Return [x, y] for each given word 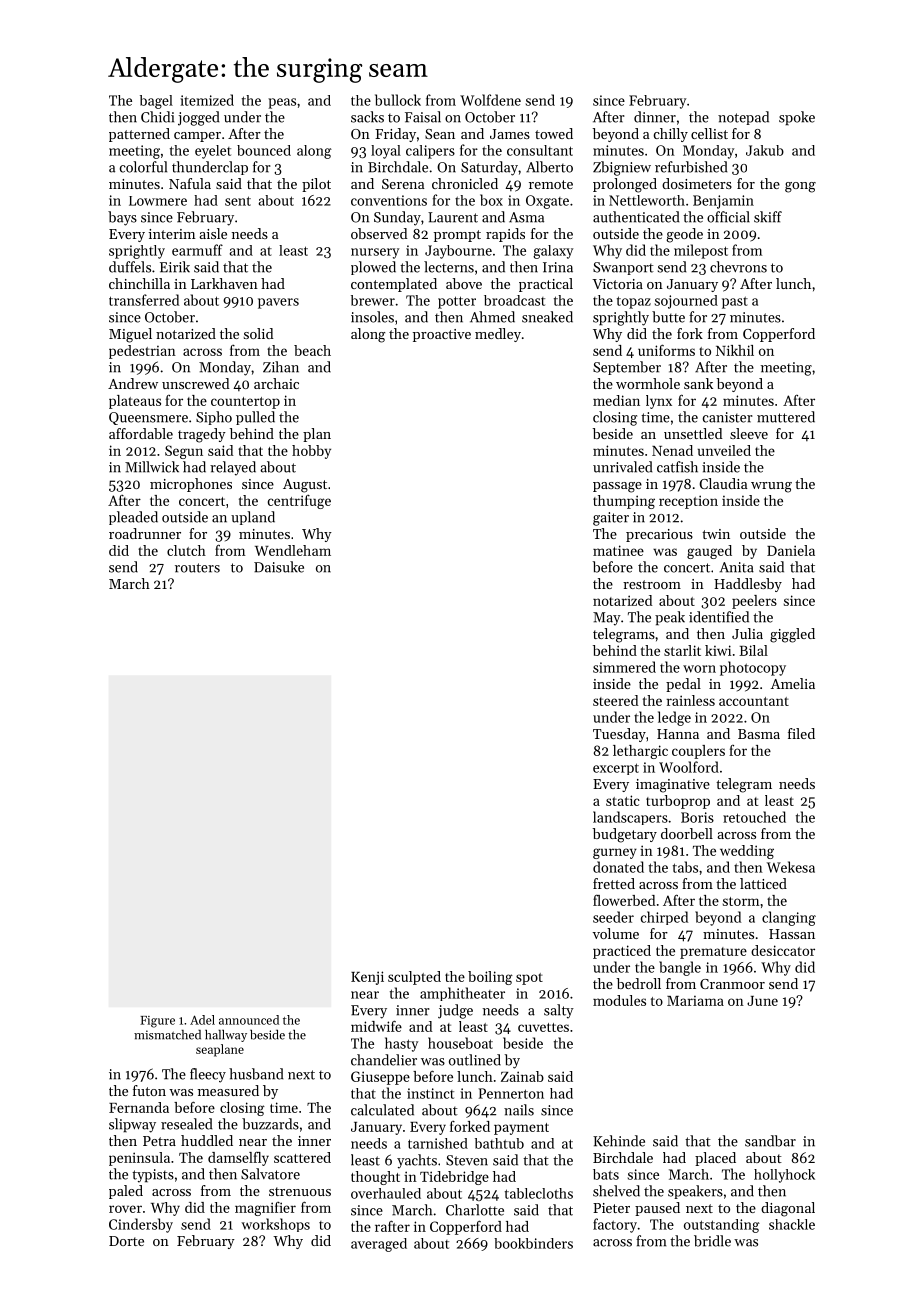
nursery [375, 253]
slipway [132, 1125]
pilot [316, 185]
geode [684, 235]
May [607, 619]
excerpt [616, 769]
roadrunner [145, 533]
